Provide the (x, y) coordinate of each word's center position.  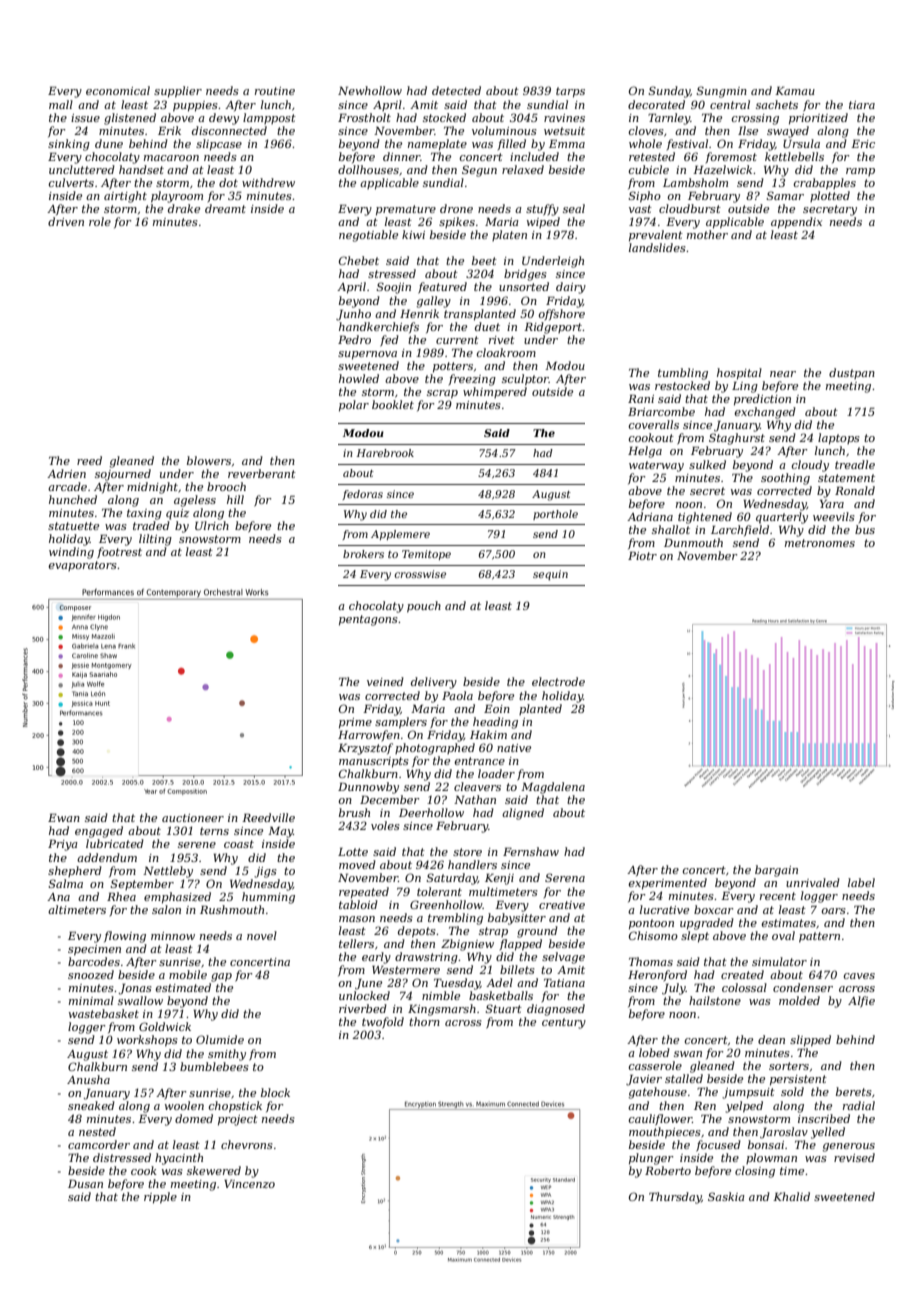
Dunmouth (693, 542)
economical (118, 90)
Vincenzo (249, 1184)
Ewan (64, 817)
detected (456, 90)
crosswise (420, 574)
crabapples (825, 184)
